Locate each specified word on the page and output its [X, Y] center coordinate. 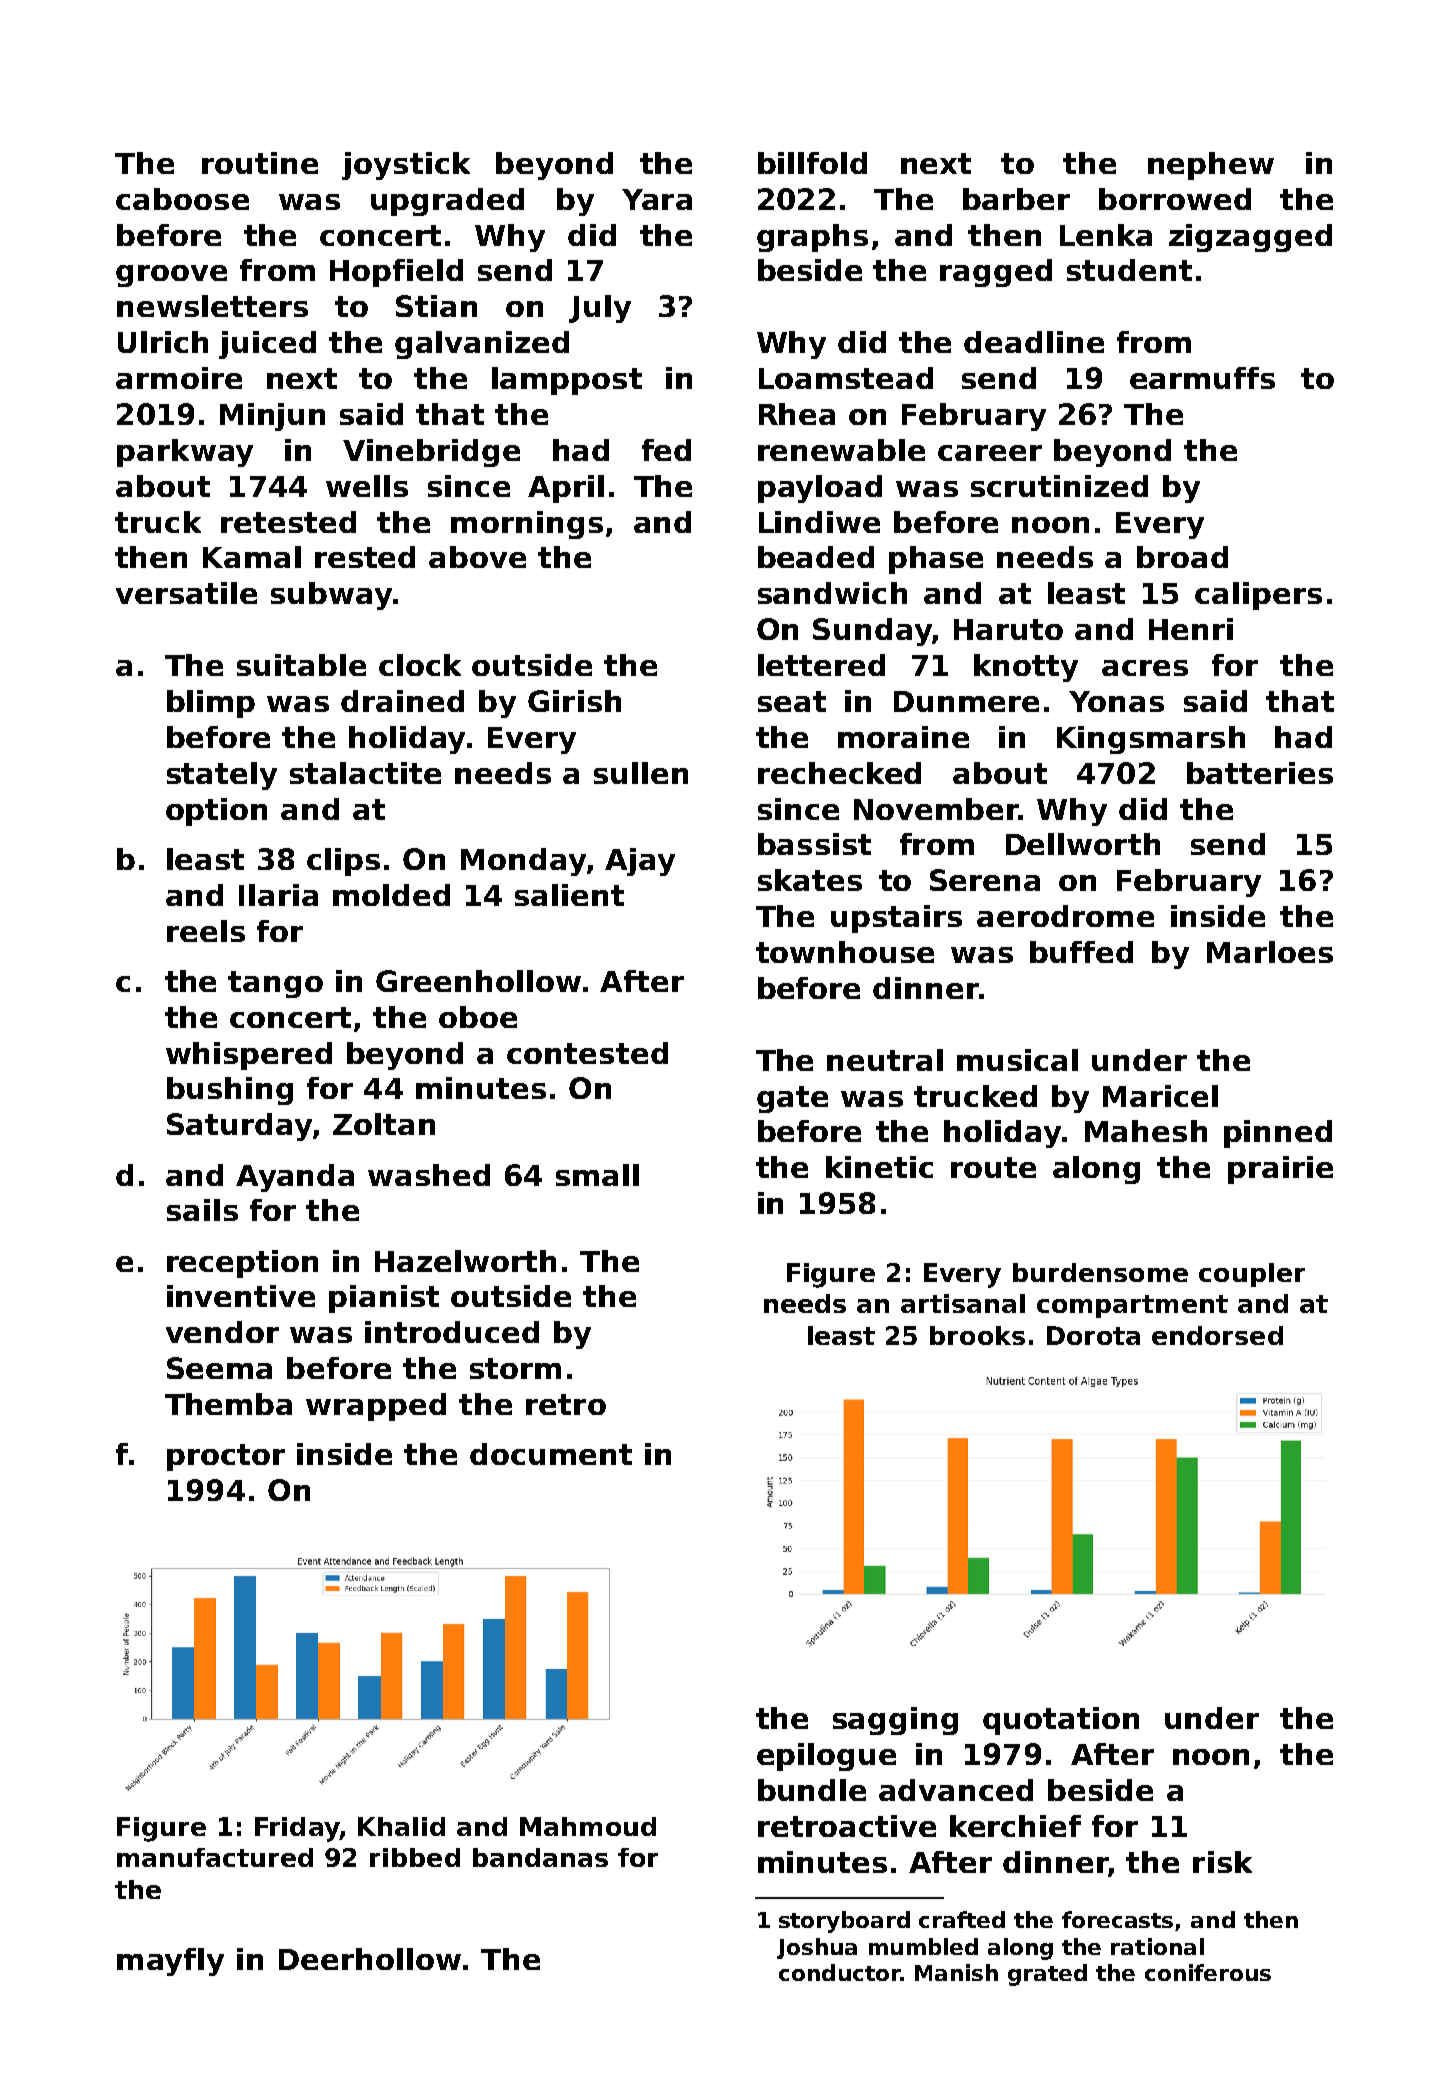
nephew [1211, 166]
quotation [1061, 1721]
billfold [812, 163]
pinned [1278, 1134]
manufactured [215, 1857]
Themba [228, 1404]
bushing [230, 1091]
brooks [977, 1335]
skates [810, 880]
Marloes [1270, 952]
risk [1222, 1862]
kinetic [879, 1167]
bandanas [540, 1857]
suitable [301, 665]
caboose [182, 199]
